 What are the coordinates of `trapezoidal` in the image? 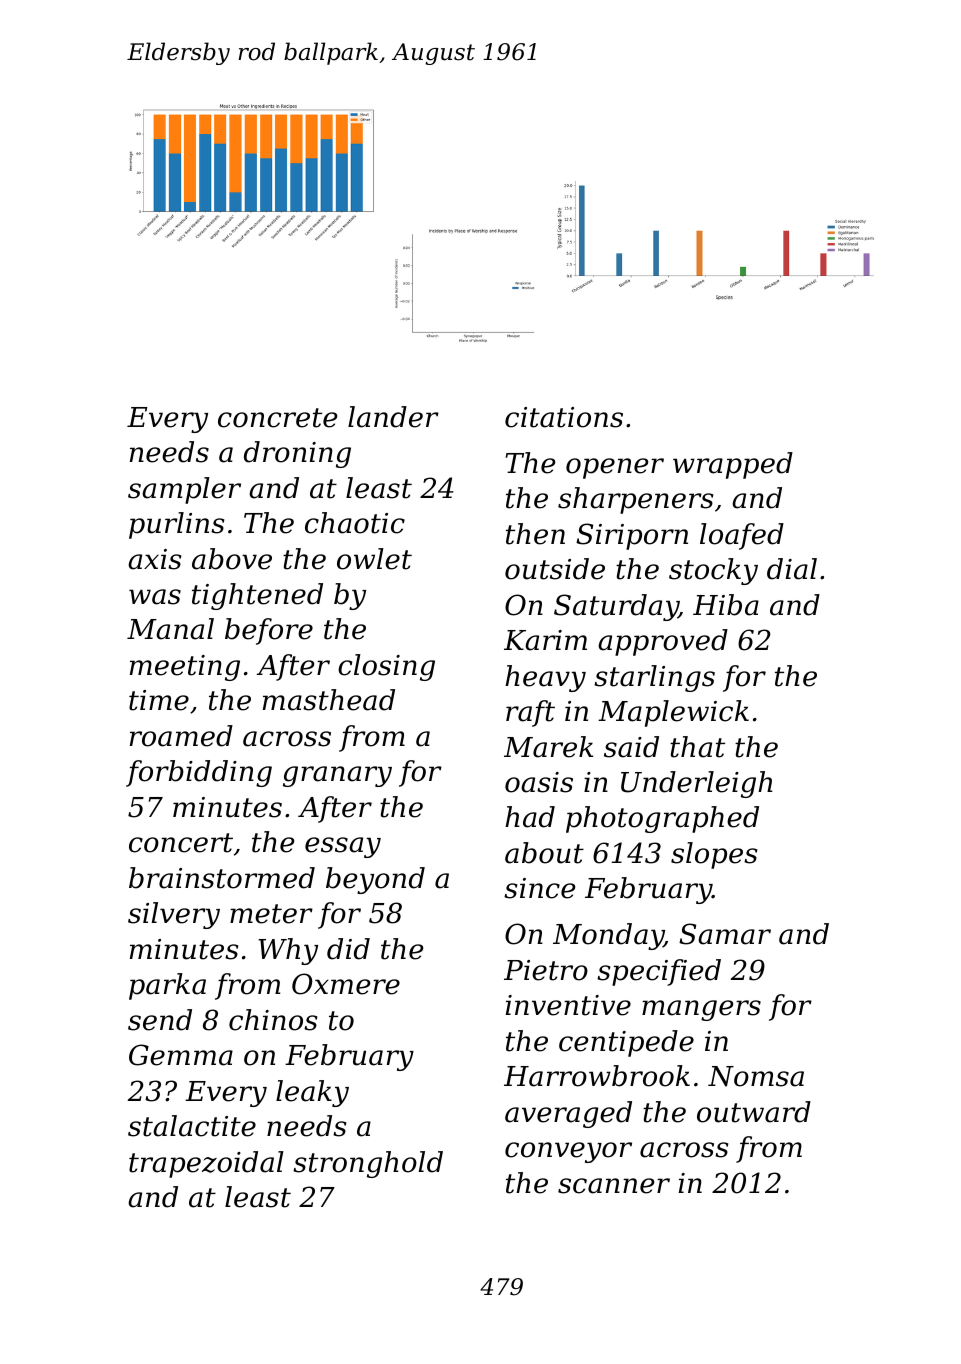 It's located at (206, 1164).
